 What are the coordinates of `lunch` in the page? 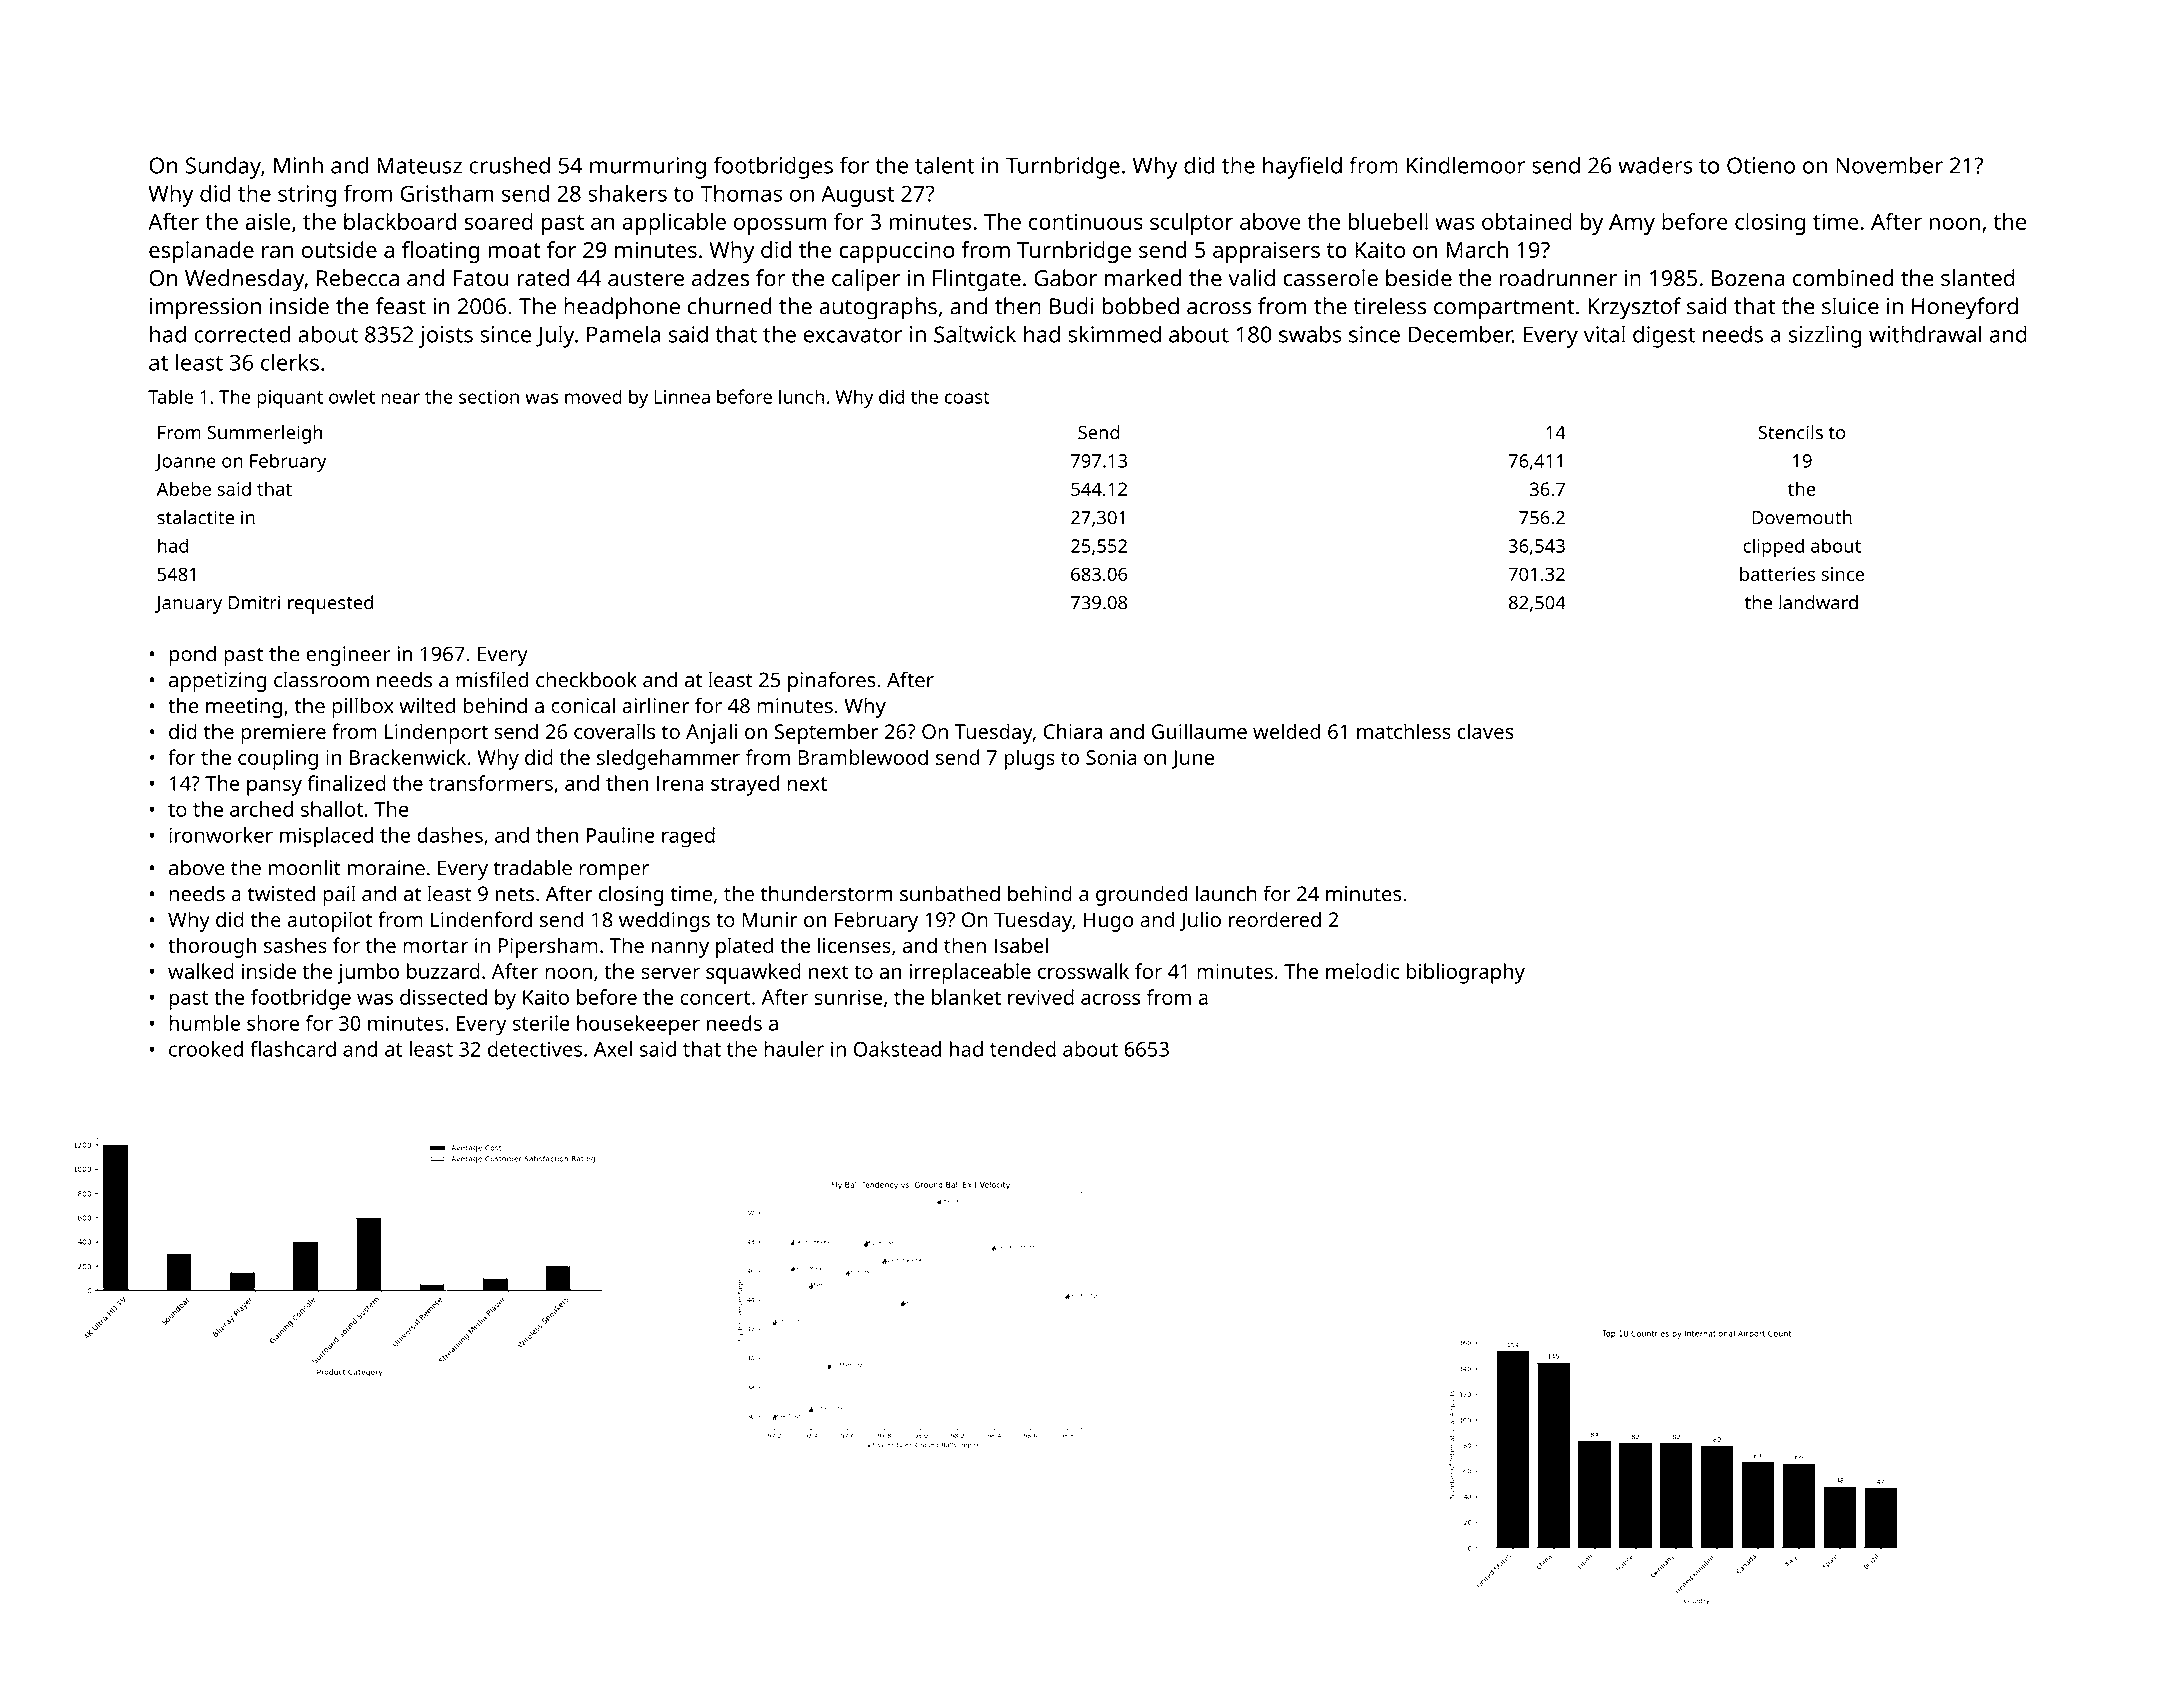 It's located at (801, 396).
